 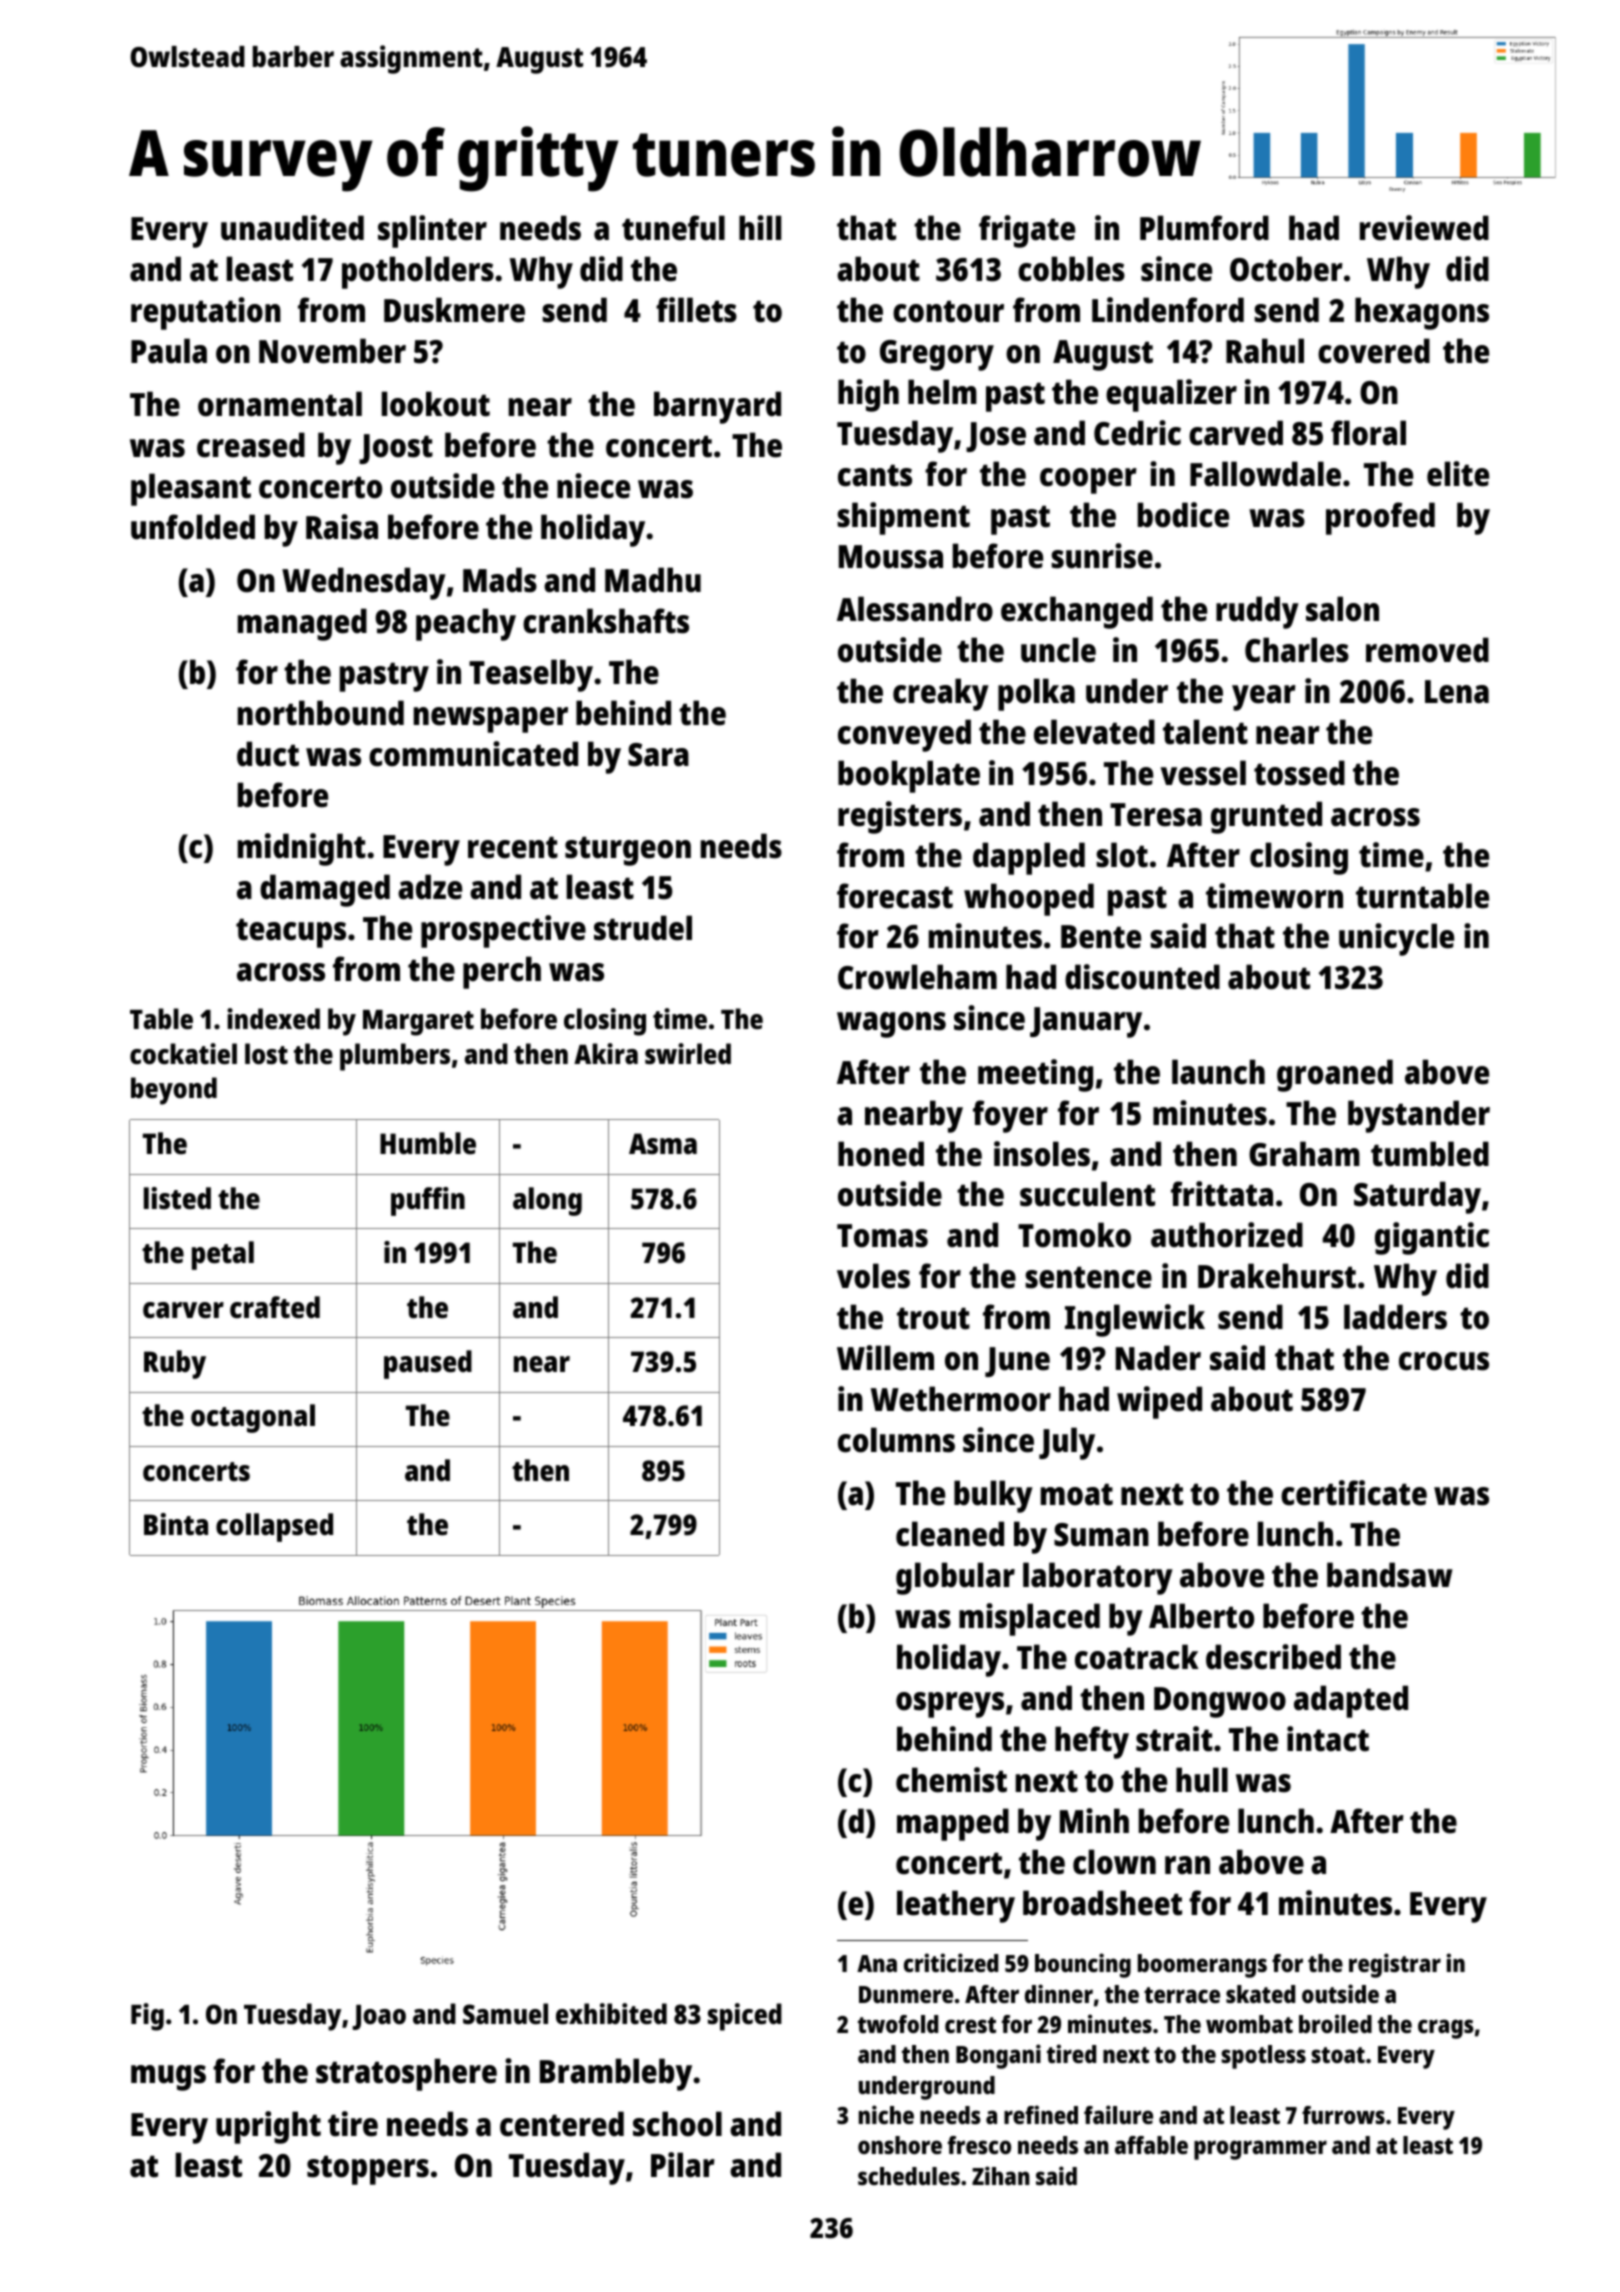 What do you see at coordinates (432, 231) in the screenshot?
I see `splinter` at bounding box center [432, 231].
